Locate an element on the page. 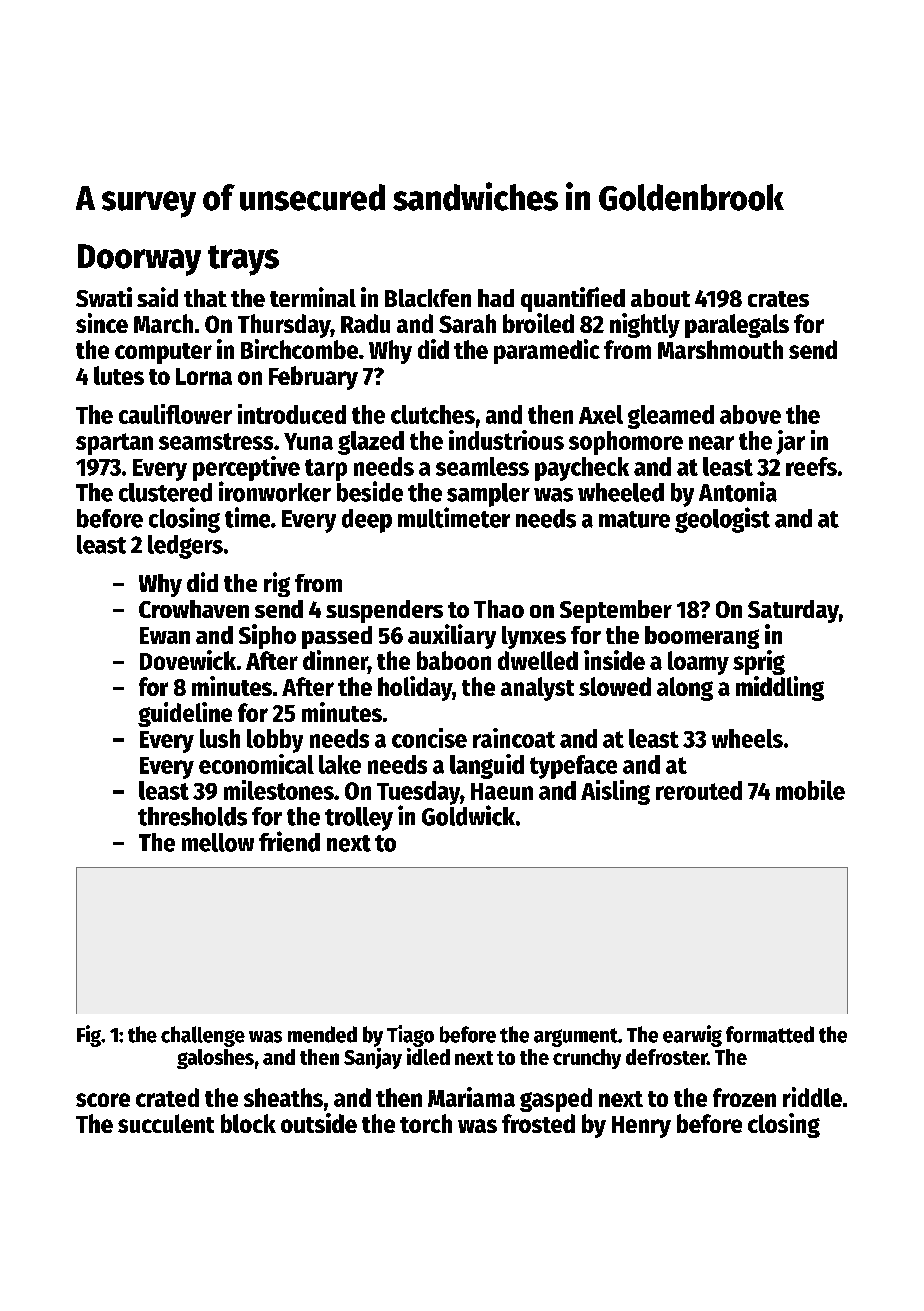 This page has height=1311, width=924. Radu is located at coordinates (365, 323).
